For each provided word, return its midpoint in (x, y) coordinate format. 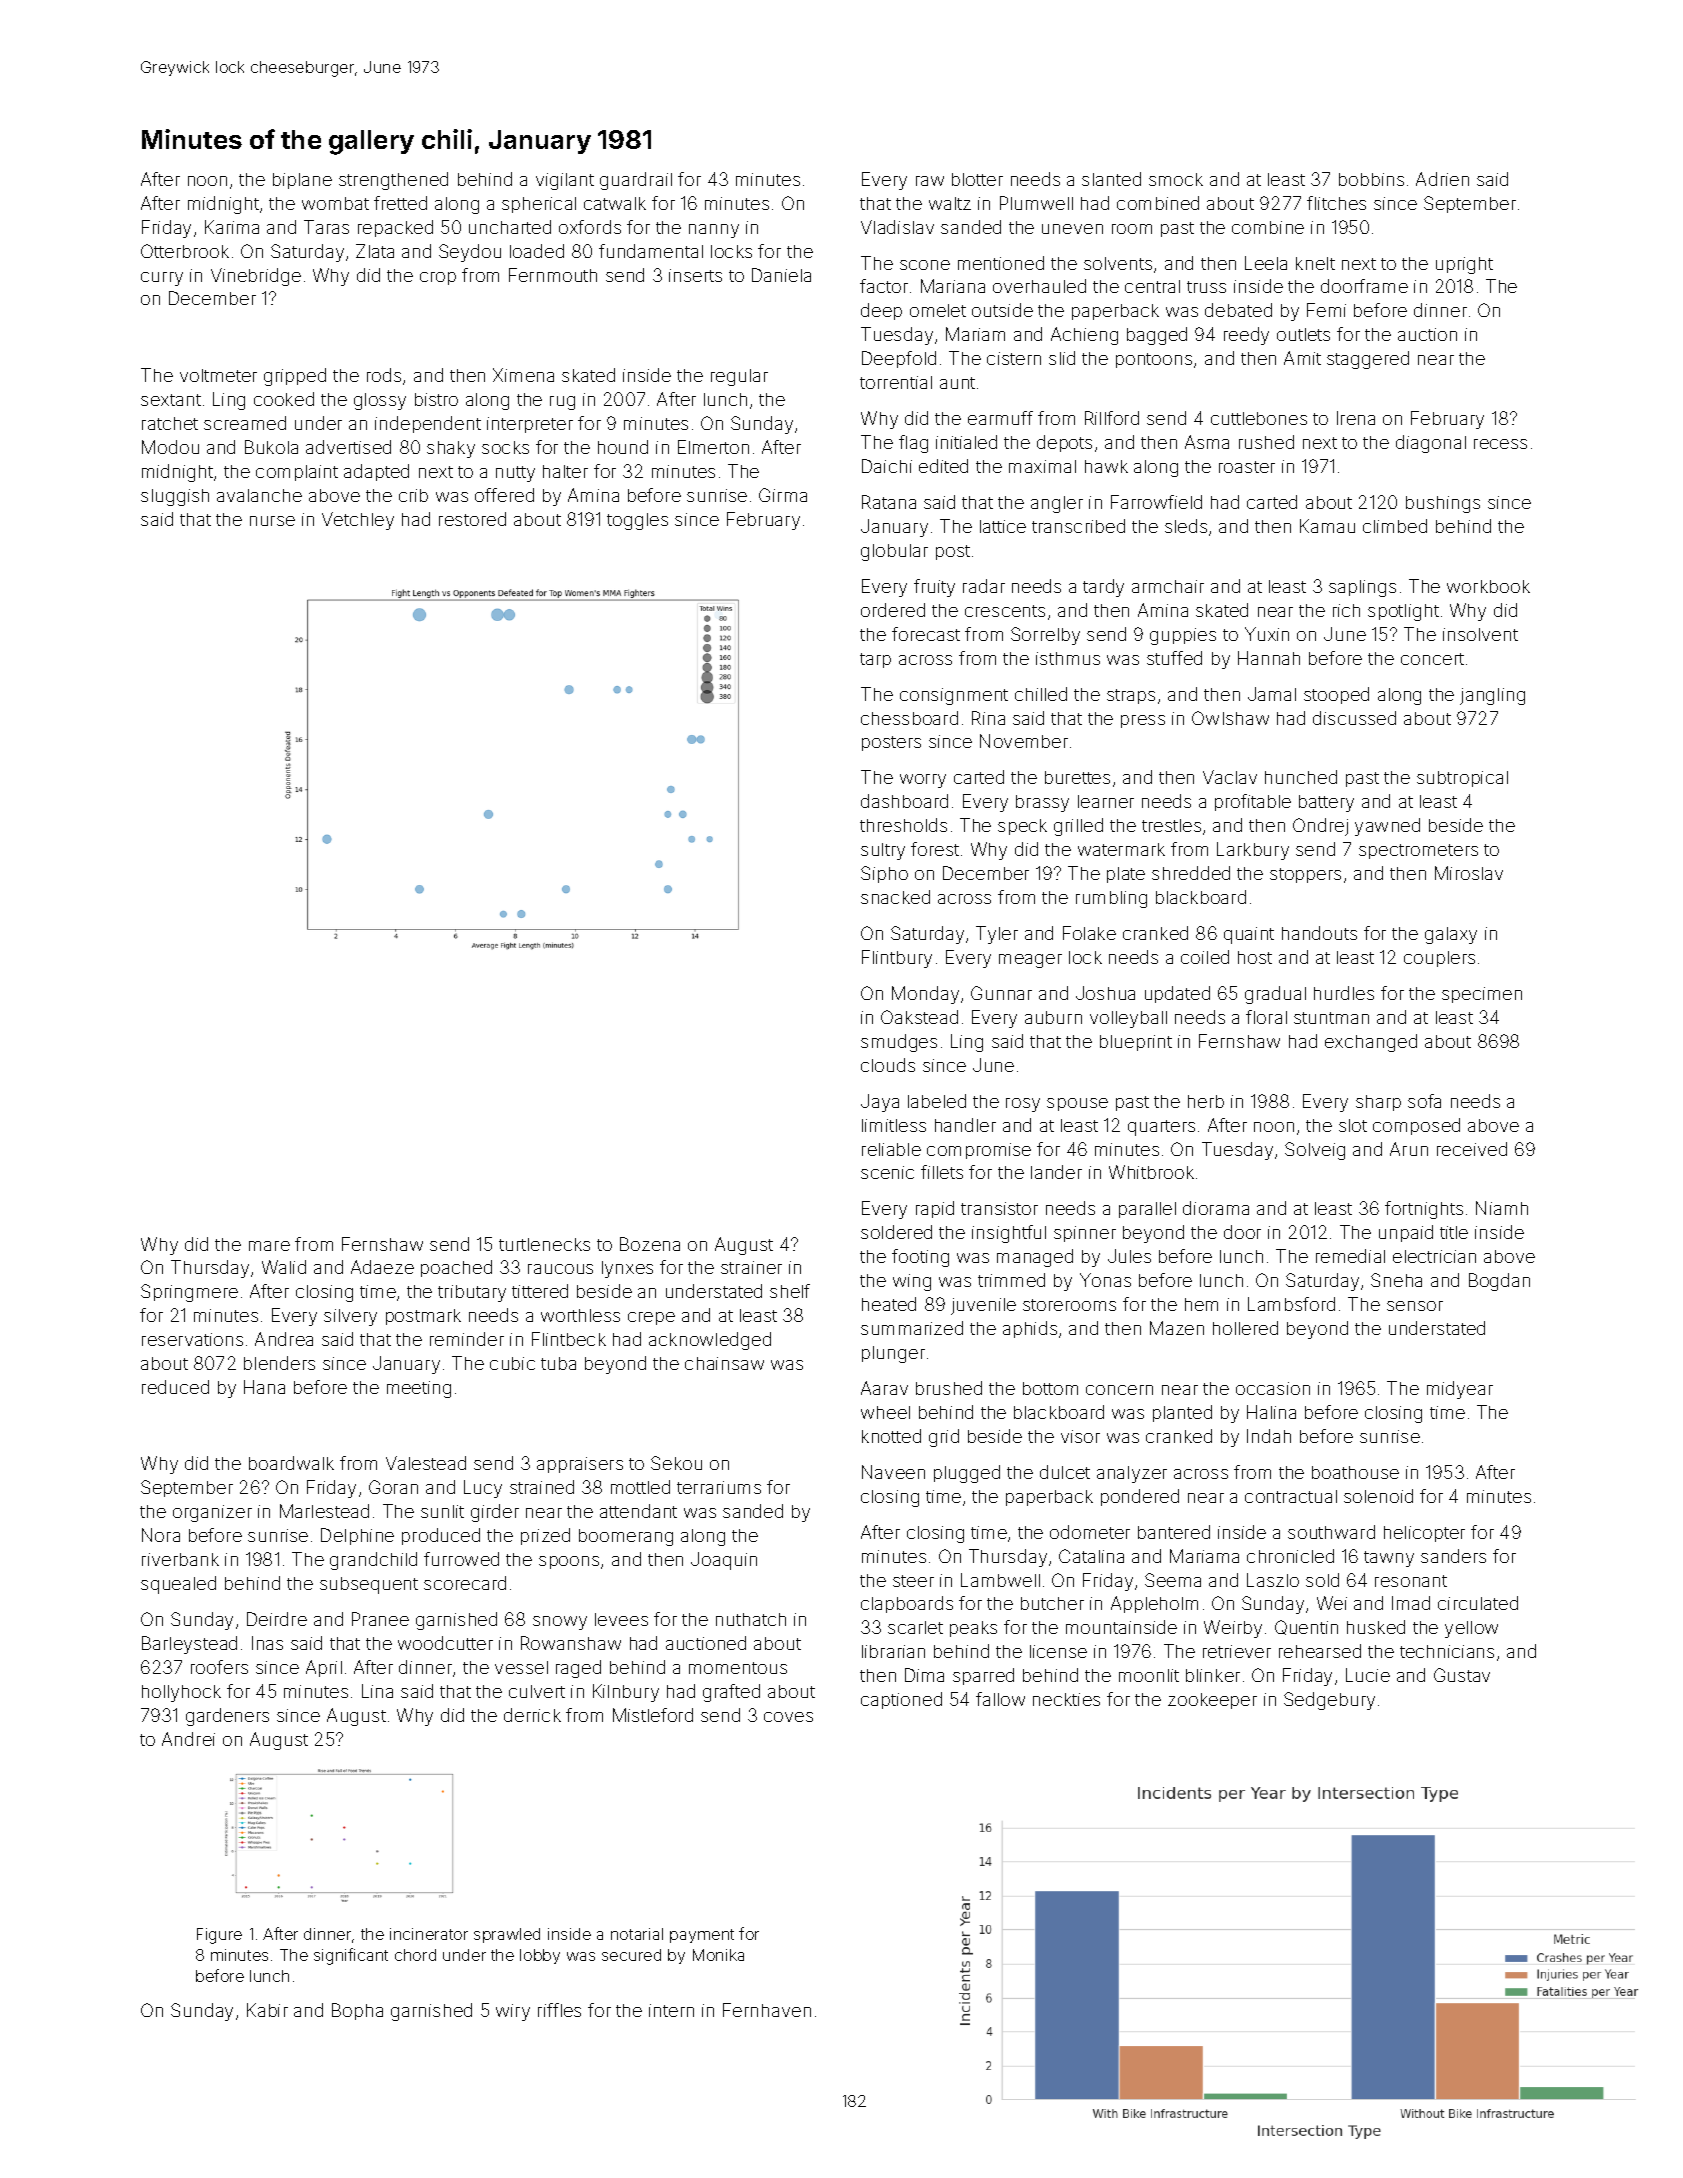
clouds (888, 1065)
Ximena (523, 375)
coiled (1205, 957)
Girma (783, 495)
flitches (1336, 203)
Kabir (267, 2010)
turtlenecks (544, 1244)
